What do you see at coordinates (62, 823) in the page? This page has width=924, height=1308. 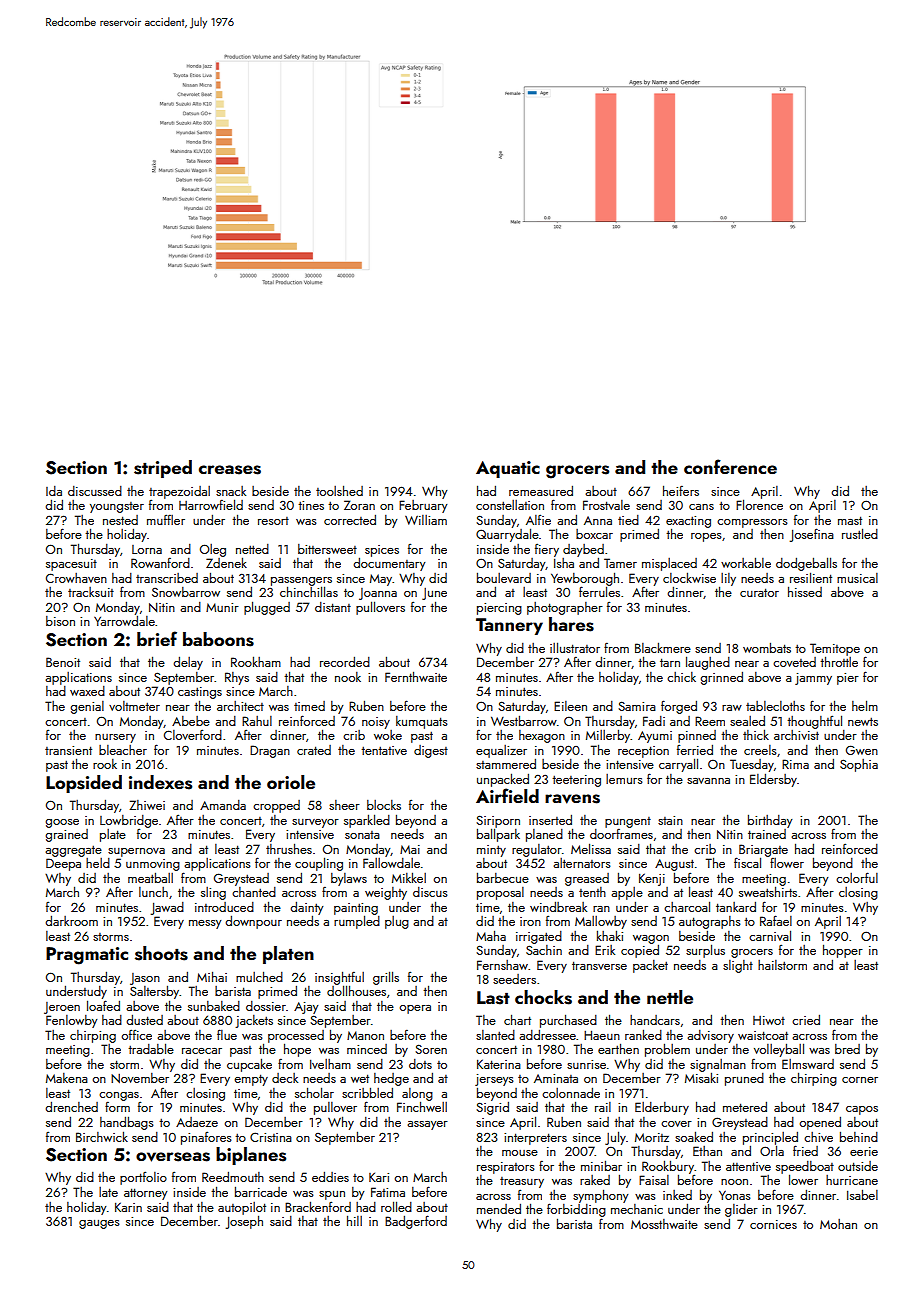 I see `goose` at bounding box center [62, 823].
